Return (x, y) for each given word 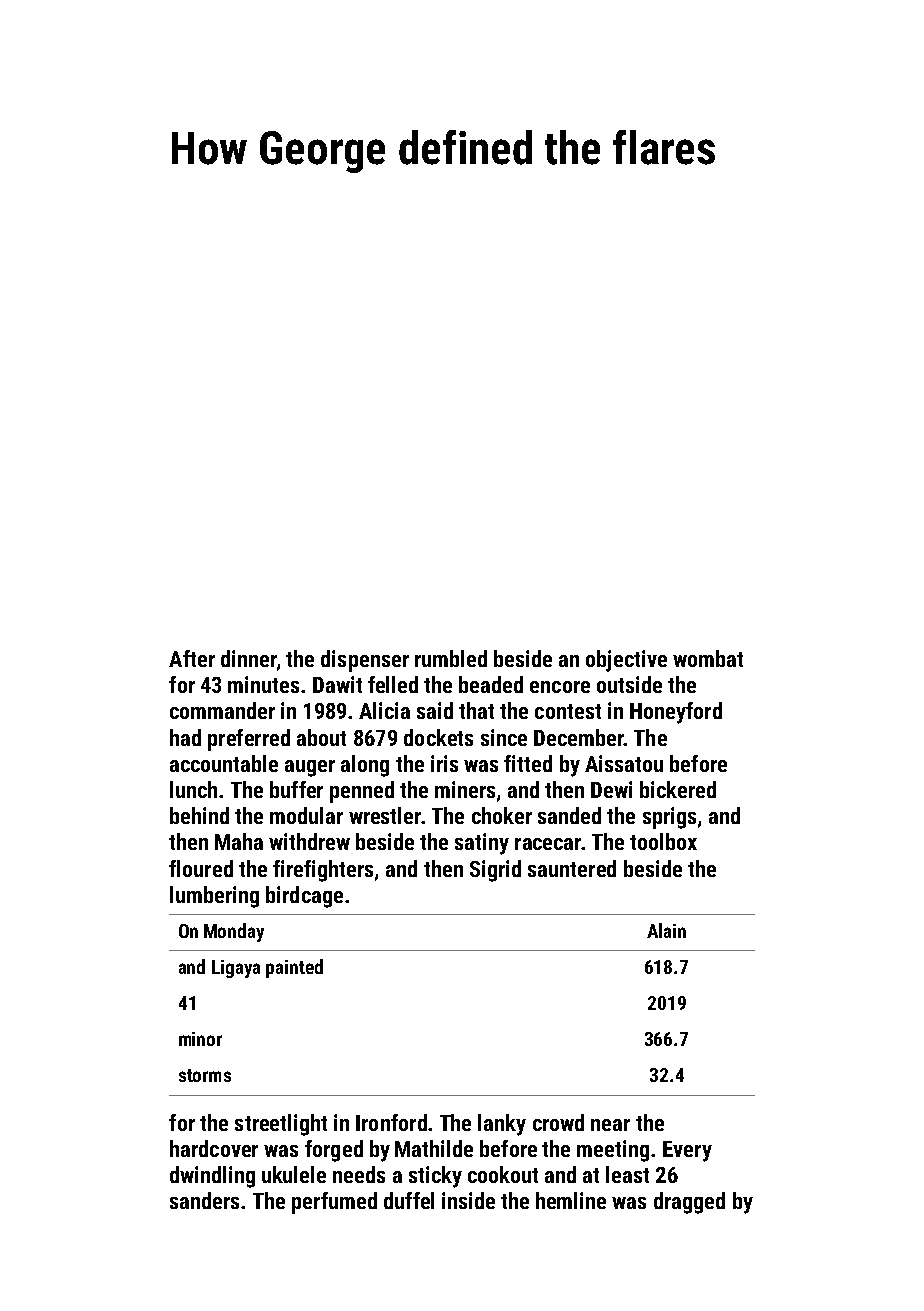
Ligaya (236, 969)
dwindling (212, 1177)
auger (310, 768)
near (610, 1125)
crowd (558, 1122)
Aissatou (624, 763)
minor (200, 1039)
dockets (438, 737)
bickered (678, 789)
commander (222, 710)
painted (294, 968)
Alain (666, 930)
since (504, 737)
